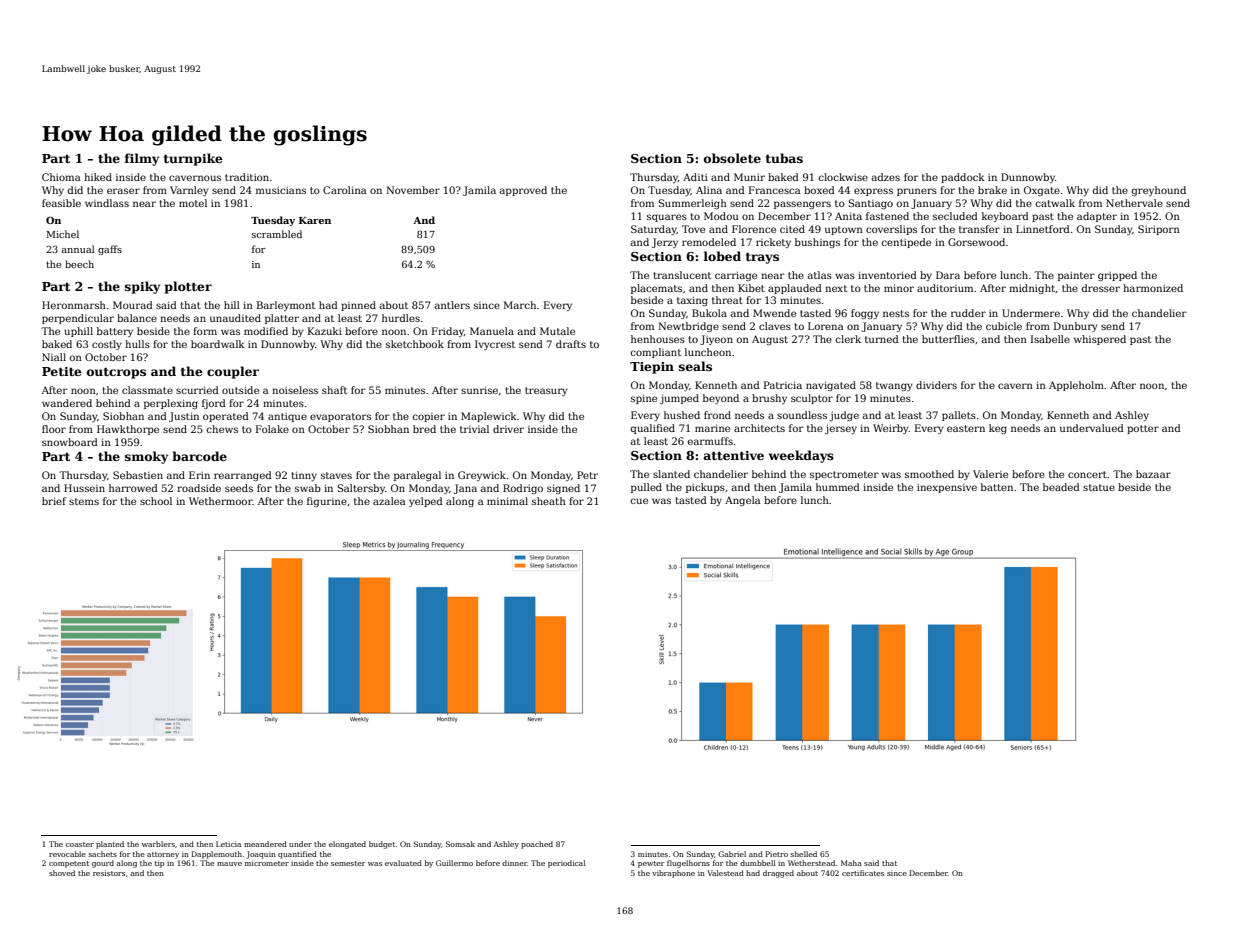  I want to click on barcode, so click(199, 456).
